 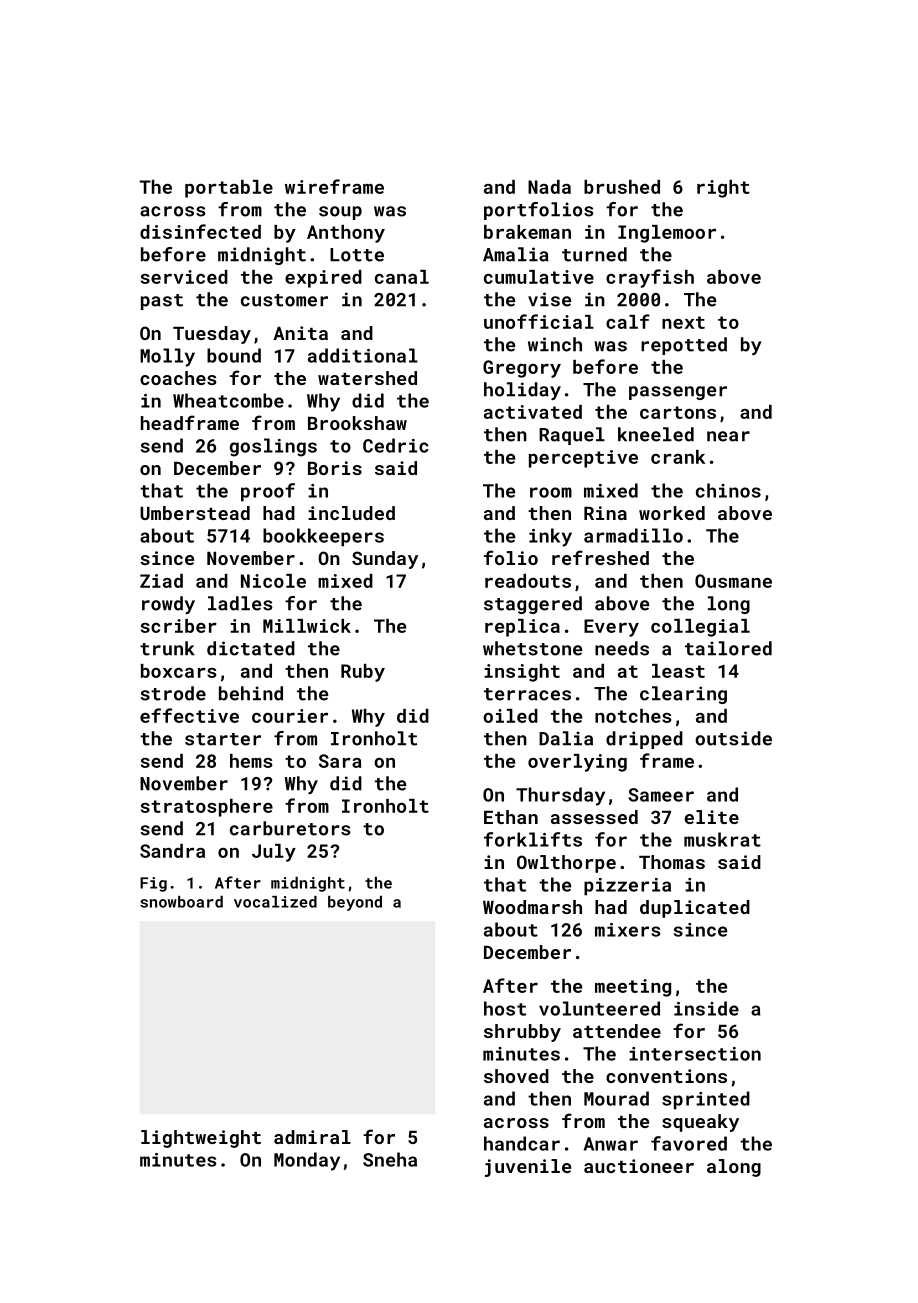 I want to click on Cedric, so click(x=395, y=445).
